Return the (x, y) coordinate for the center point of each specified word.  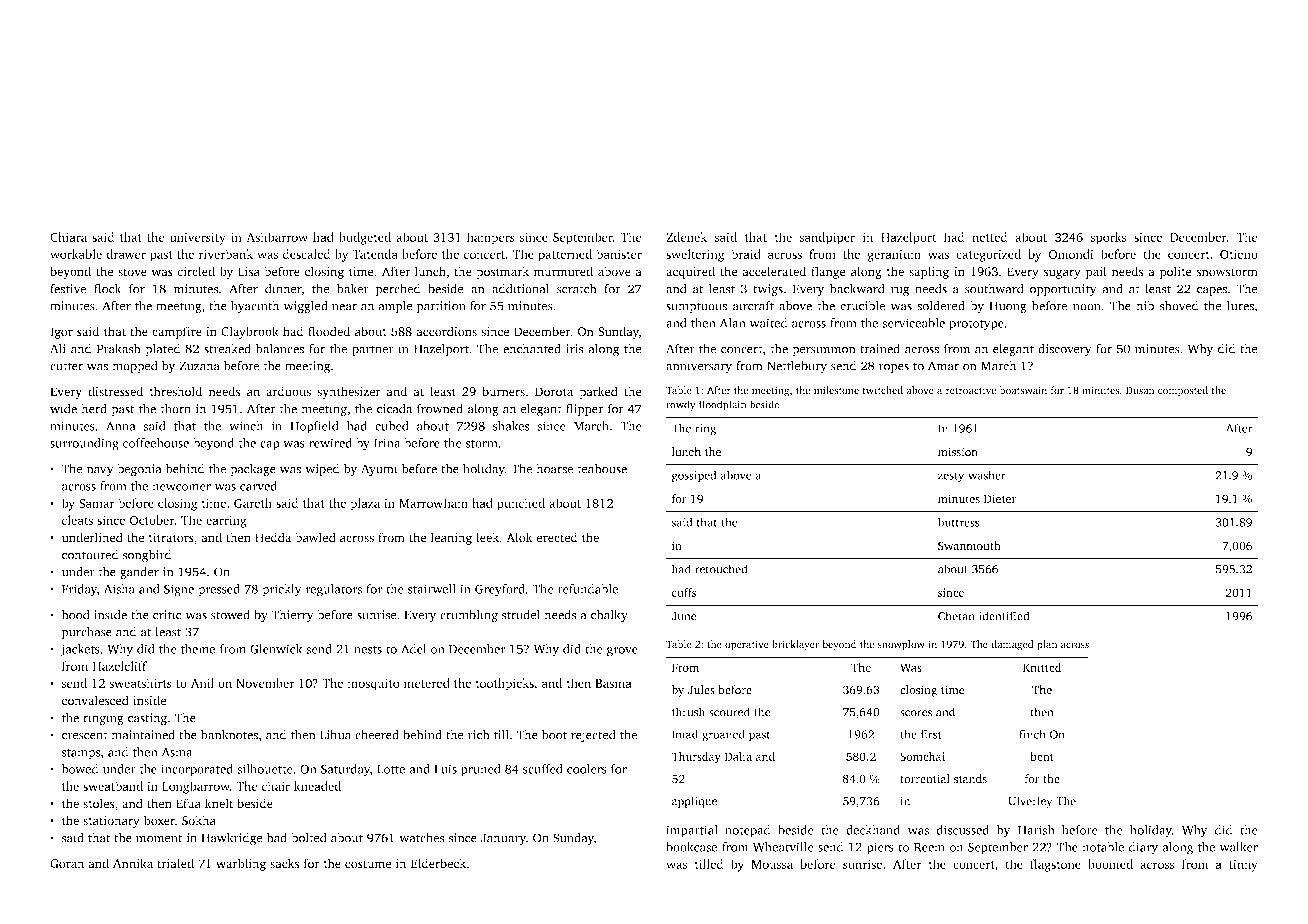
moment (159, 839)
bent (1042, 756)
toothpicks (505, 684)
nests (368, 650)
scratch (576, 289)
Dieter (1000, 498)
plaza (365, 504)
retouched (721, 569)
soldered (941, 306)
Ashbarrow (277, 237)
